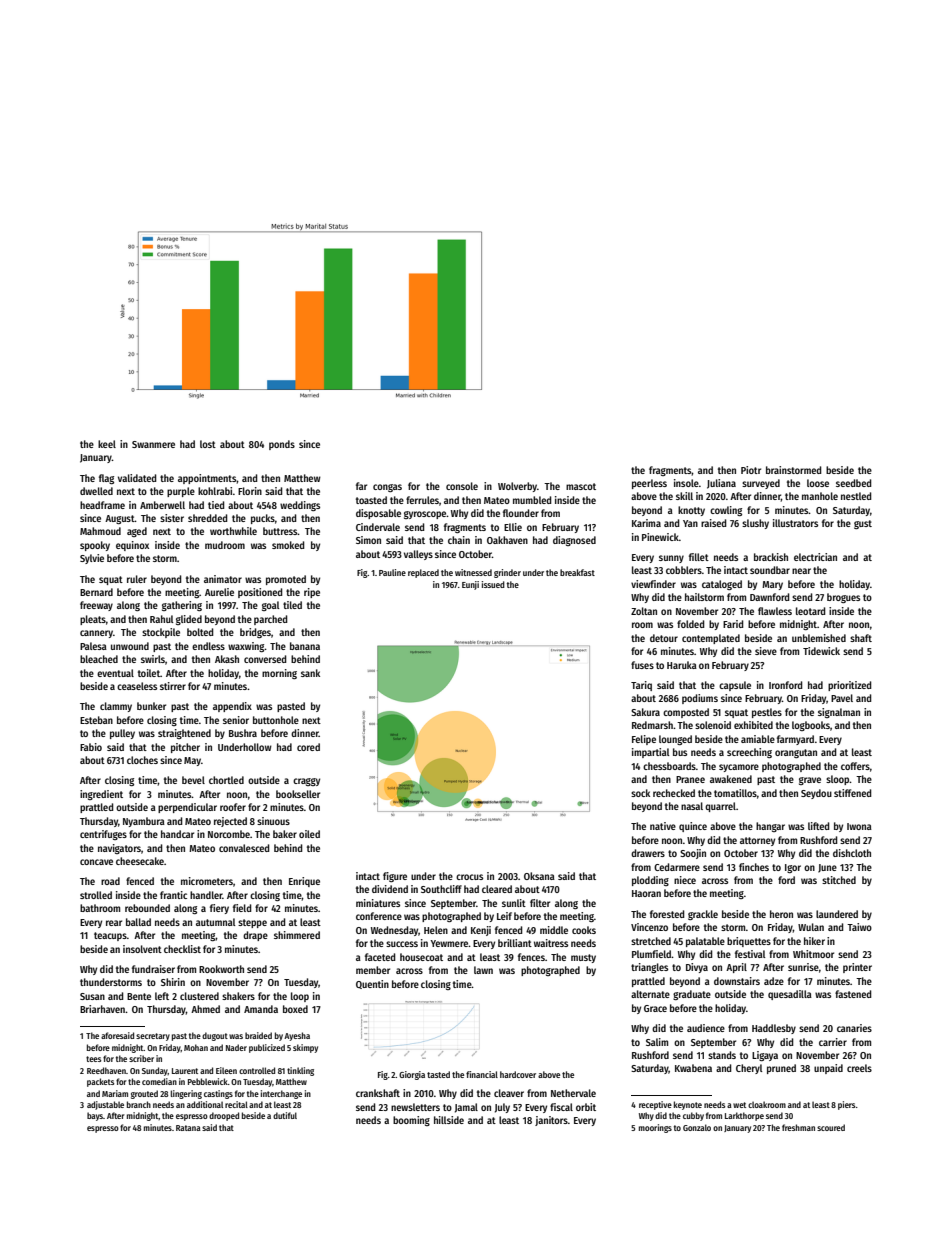 The height and width of the screenshot is (1233, 952). Describe the element at coordinates (282, 445) in the screenshot. I see `ponds` at that location.
